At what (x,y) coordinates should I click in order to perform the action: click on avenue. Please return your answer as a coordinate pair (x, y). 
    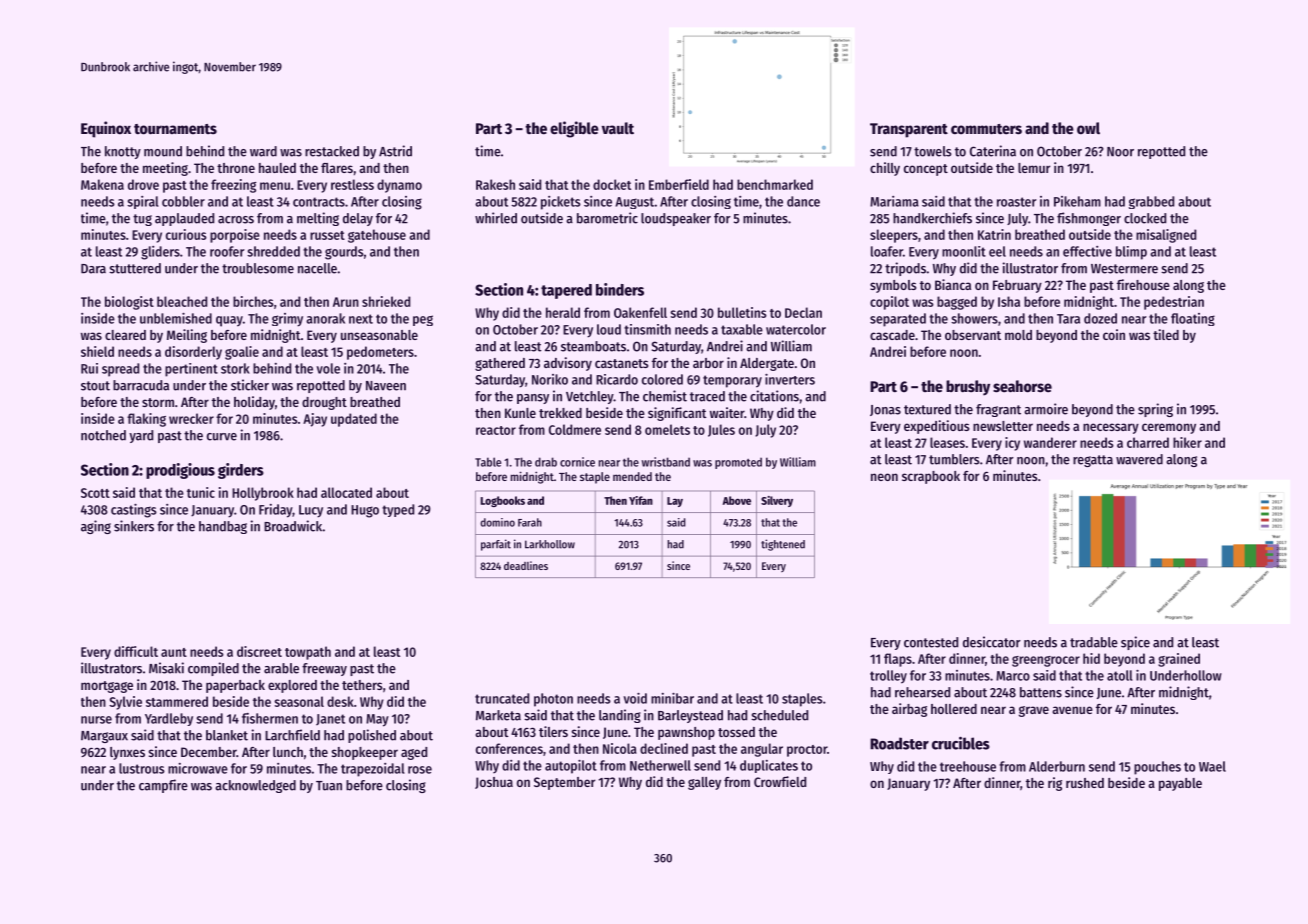
    Looking at the image, I should click on (1072, 710).
